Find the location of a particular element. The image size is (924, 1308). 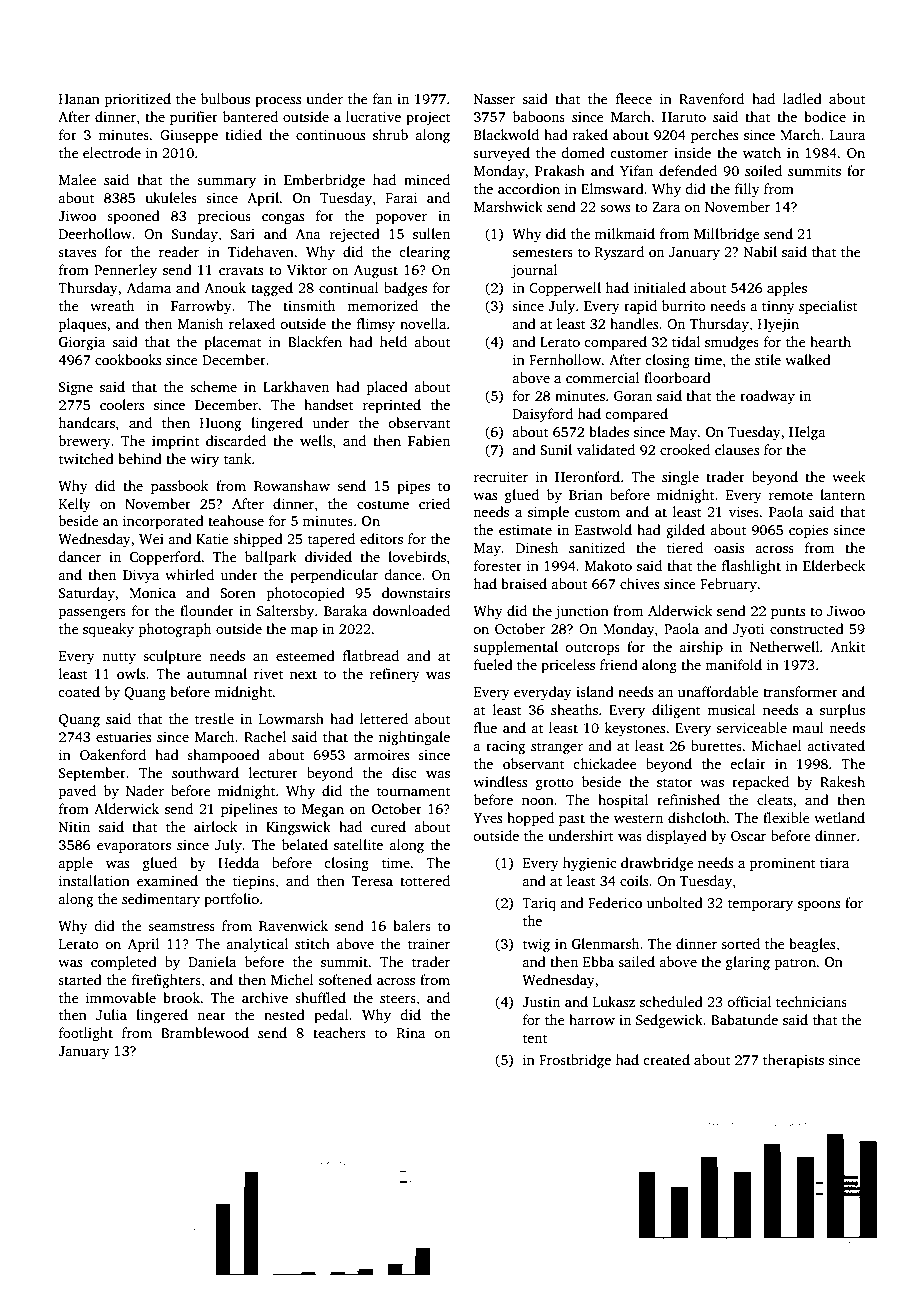

Hedda is located at coordinates (238, 862).
